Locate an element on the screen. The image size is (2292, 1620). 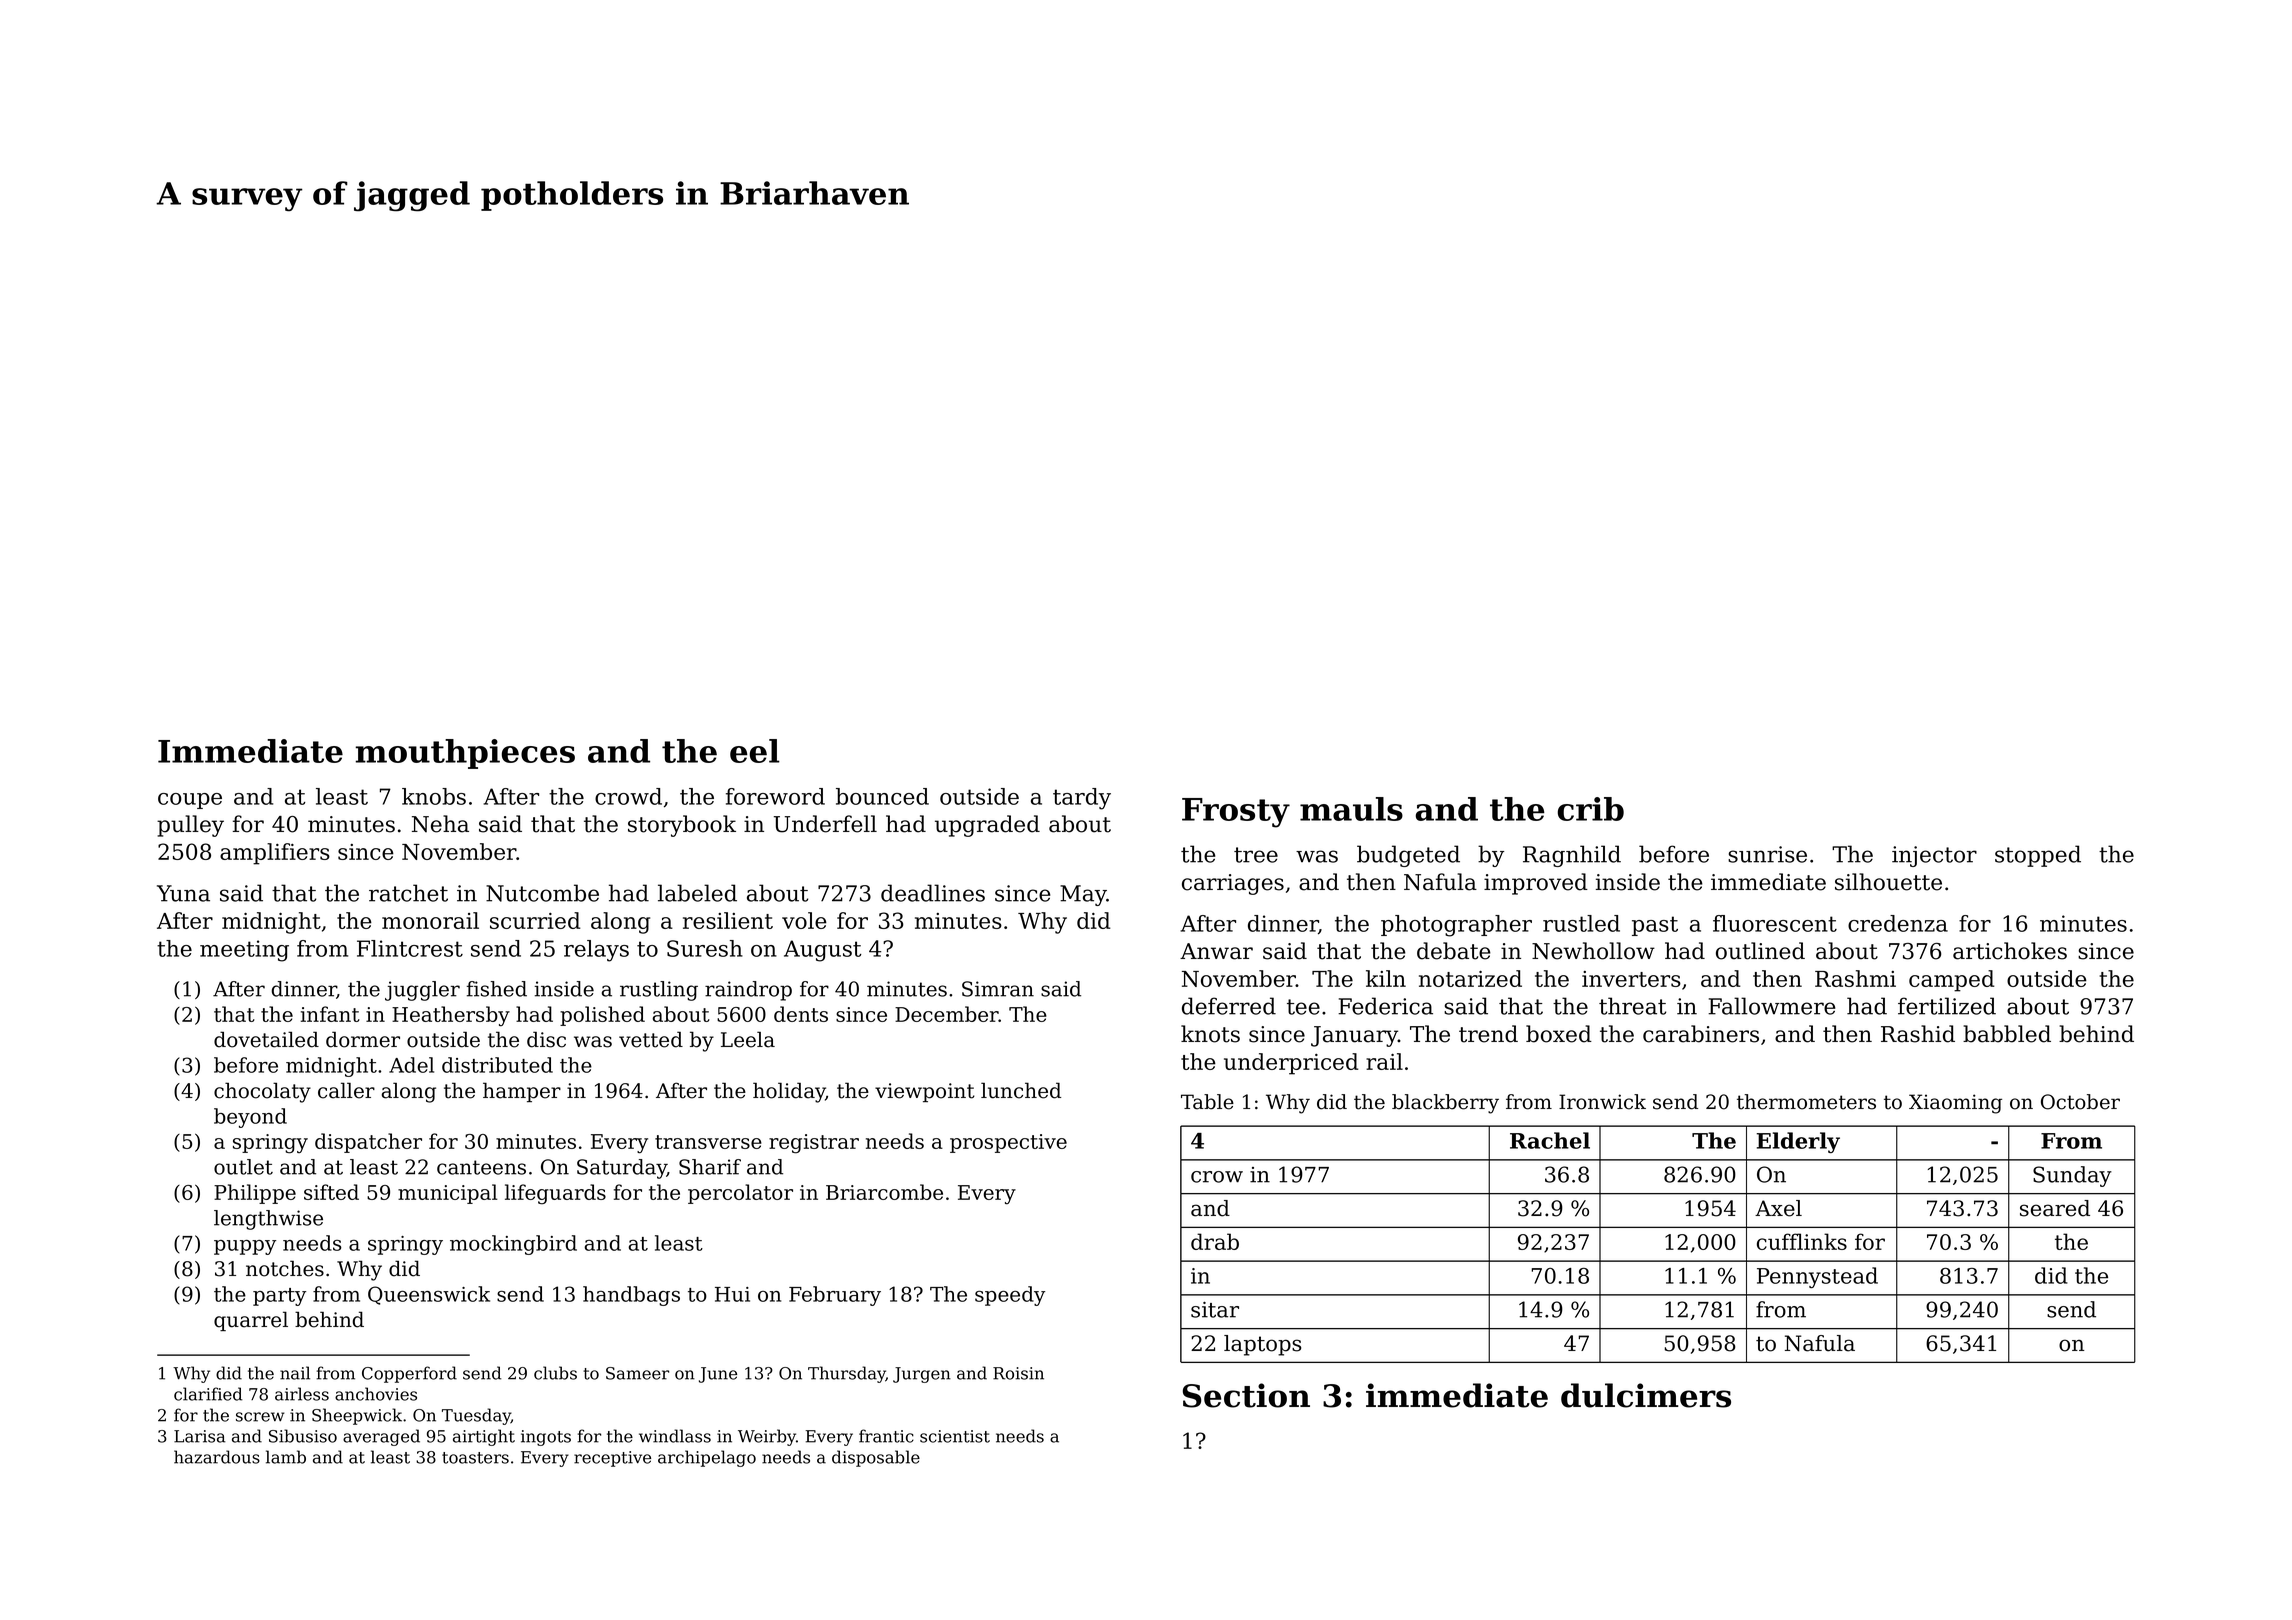
Briarcombe is located at coordinates (884, 1192).
